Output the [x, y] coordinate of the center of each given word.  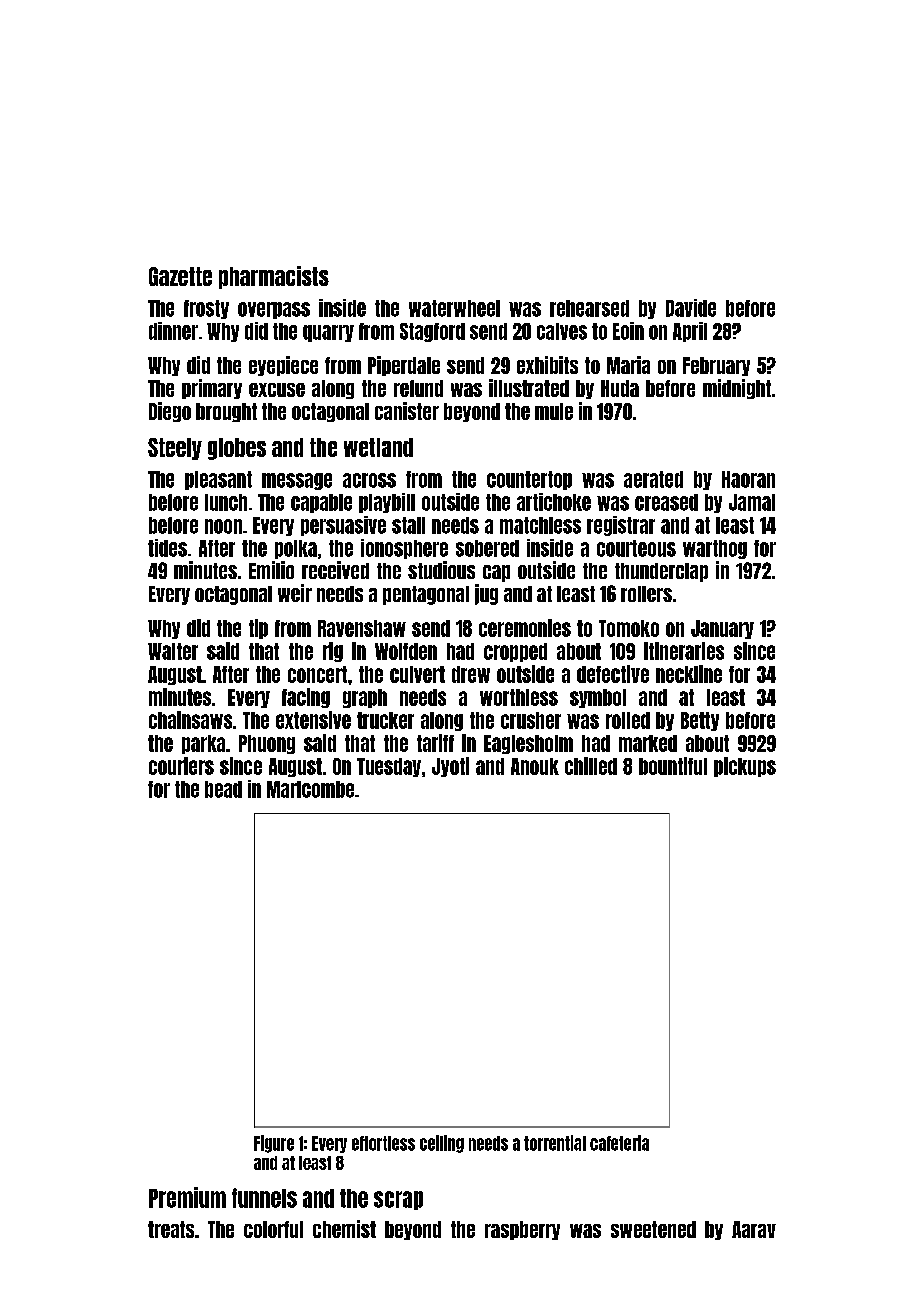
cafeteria [619, 1143]
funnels [264, 1198]
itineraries [684, 651]
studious [441, 570]
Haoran [748, 479]
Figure [274, 1144]
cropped [515, 652]
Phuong [267, 744]
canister [407, 411]
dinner [173, 331]
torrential [555, 1143]
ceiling [442, 1144]
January [722, 629]
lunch [226, 502]
